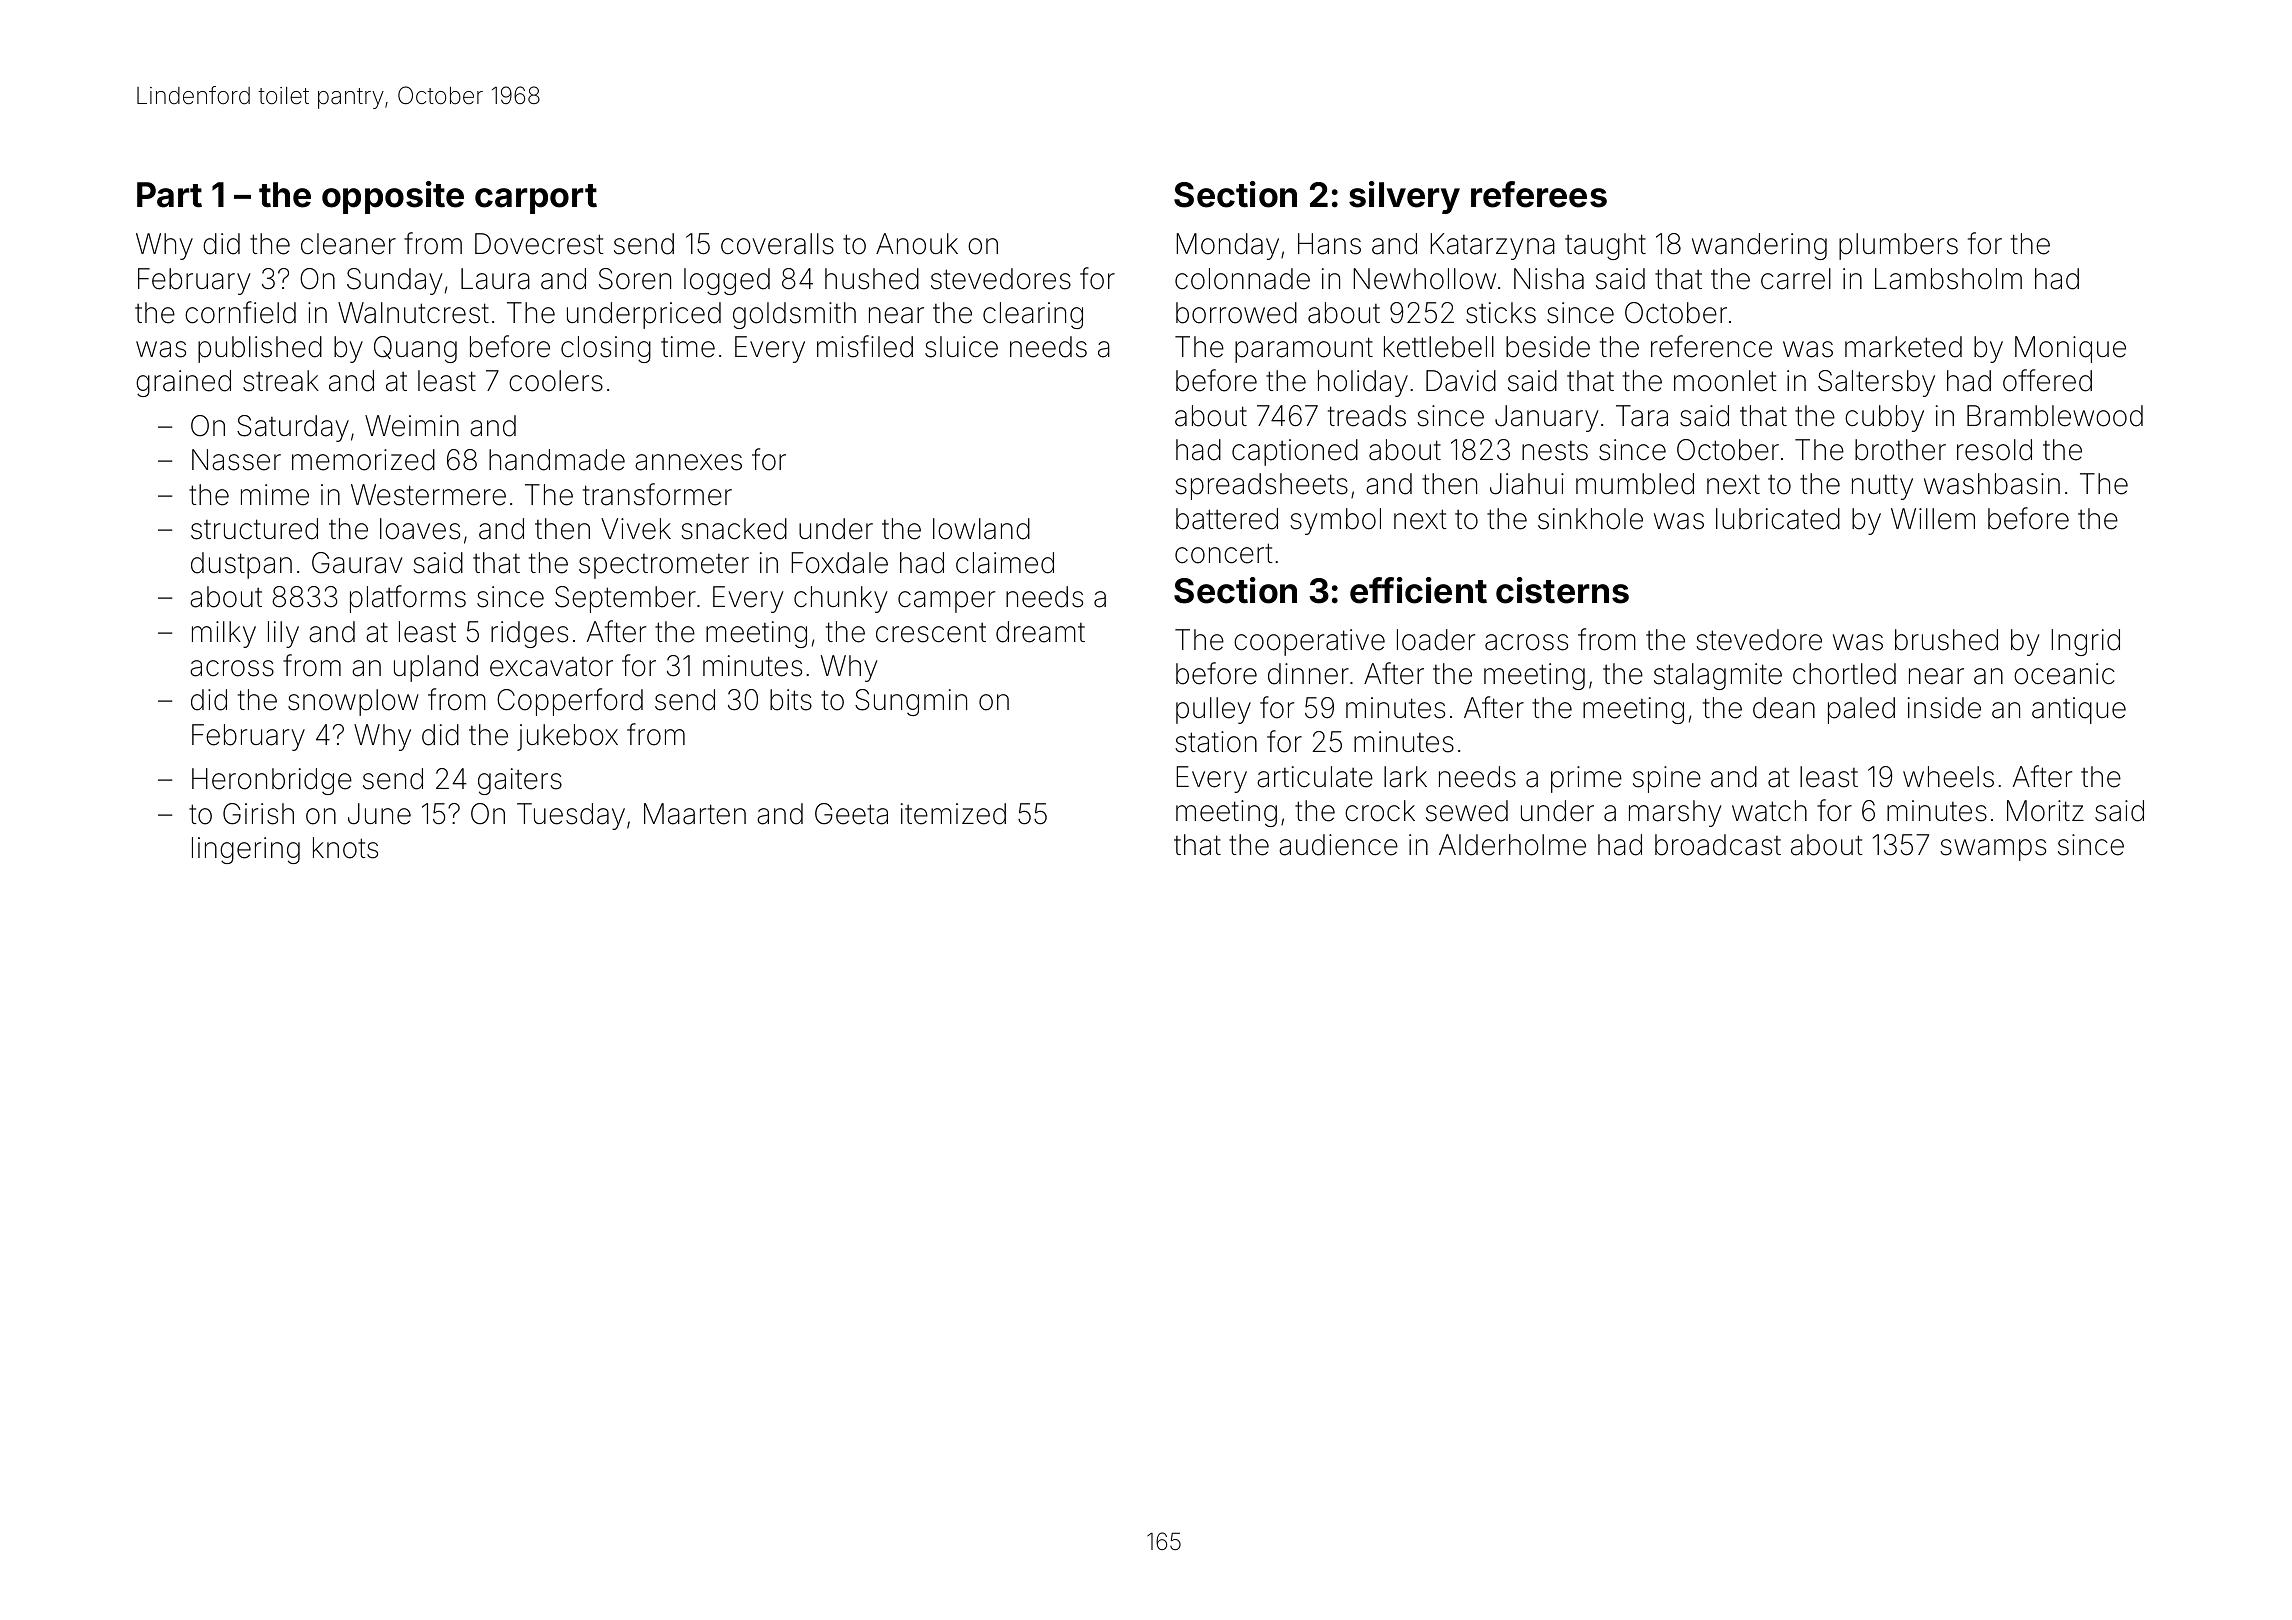 The width and height of the screenshot is (2292, 1620). What do you see at coordinates (169, 195) in the screenshot?
I see `Part` at bounding box center [169, 195].
